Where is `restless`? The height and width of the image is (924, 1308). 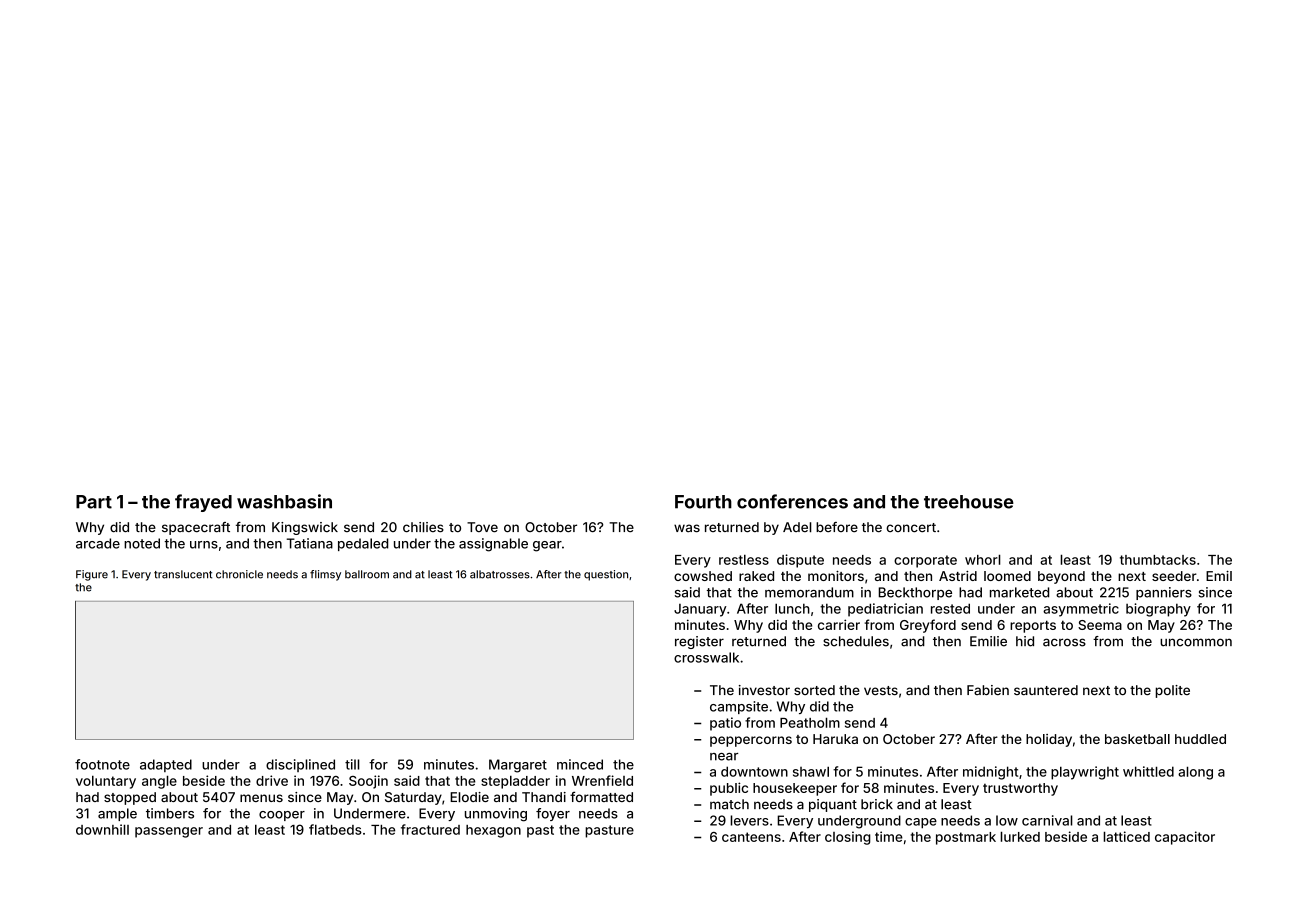
restless is located at coordinates (744, 559).
